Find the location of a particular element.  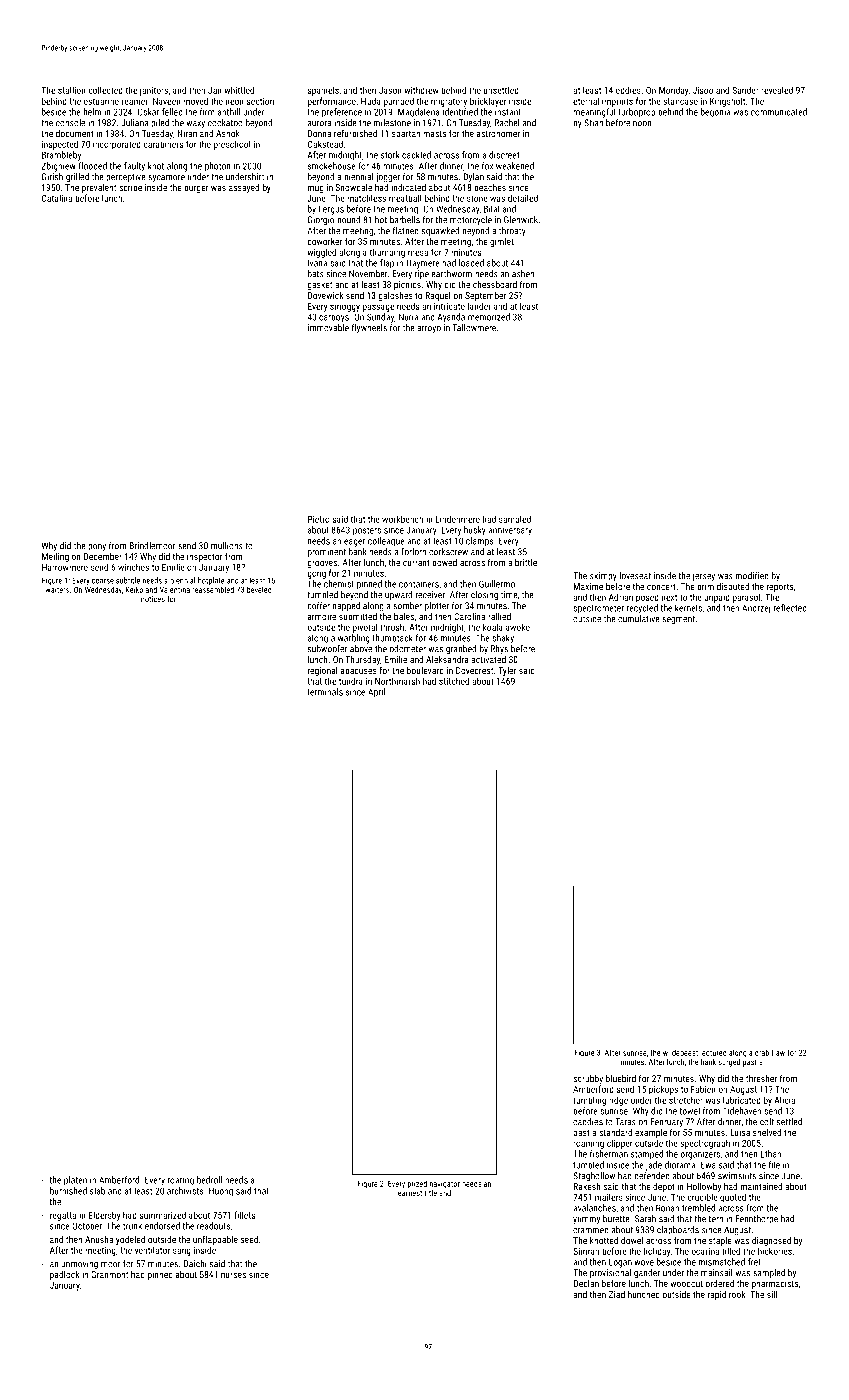

Declan is located at coordinates (586, 1283).
